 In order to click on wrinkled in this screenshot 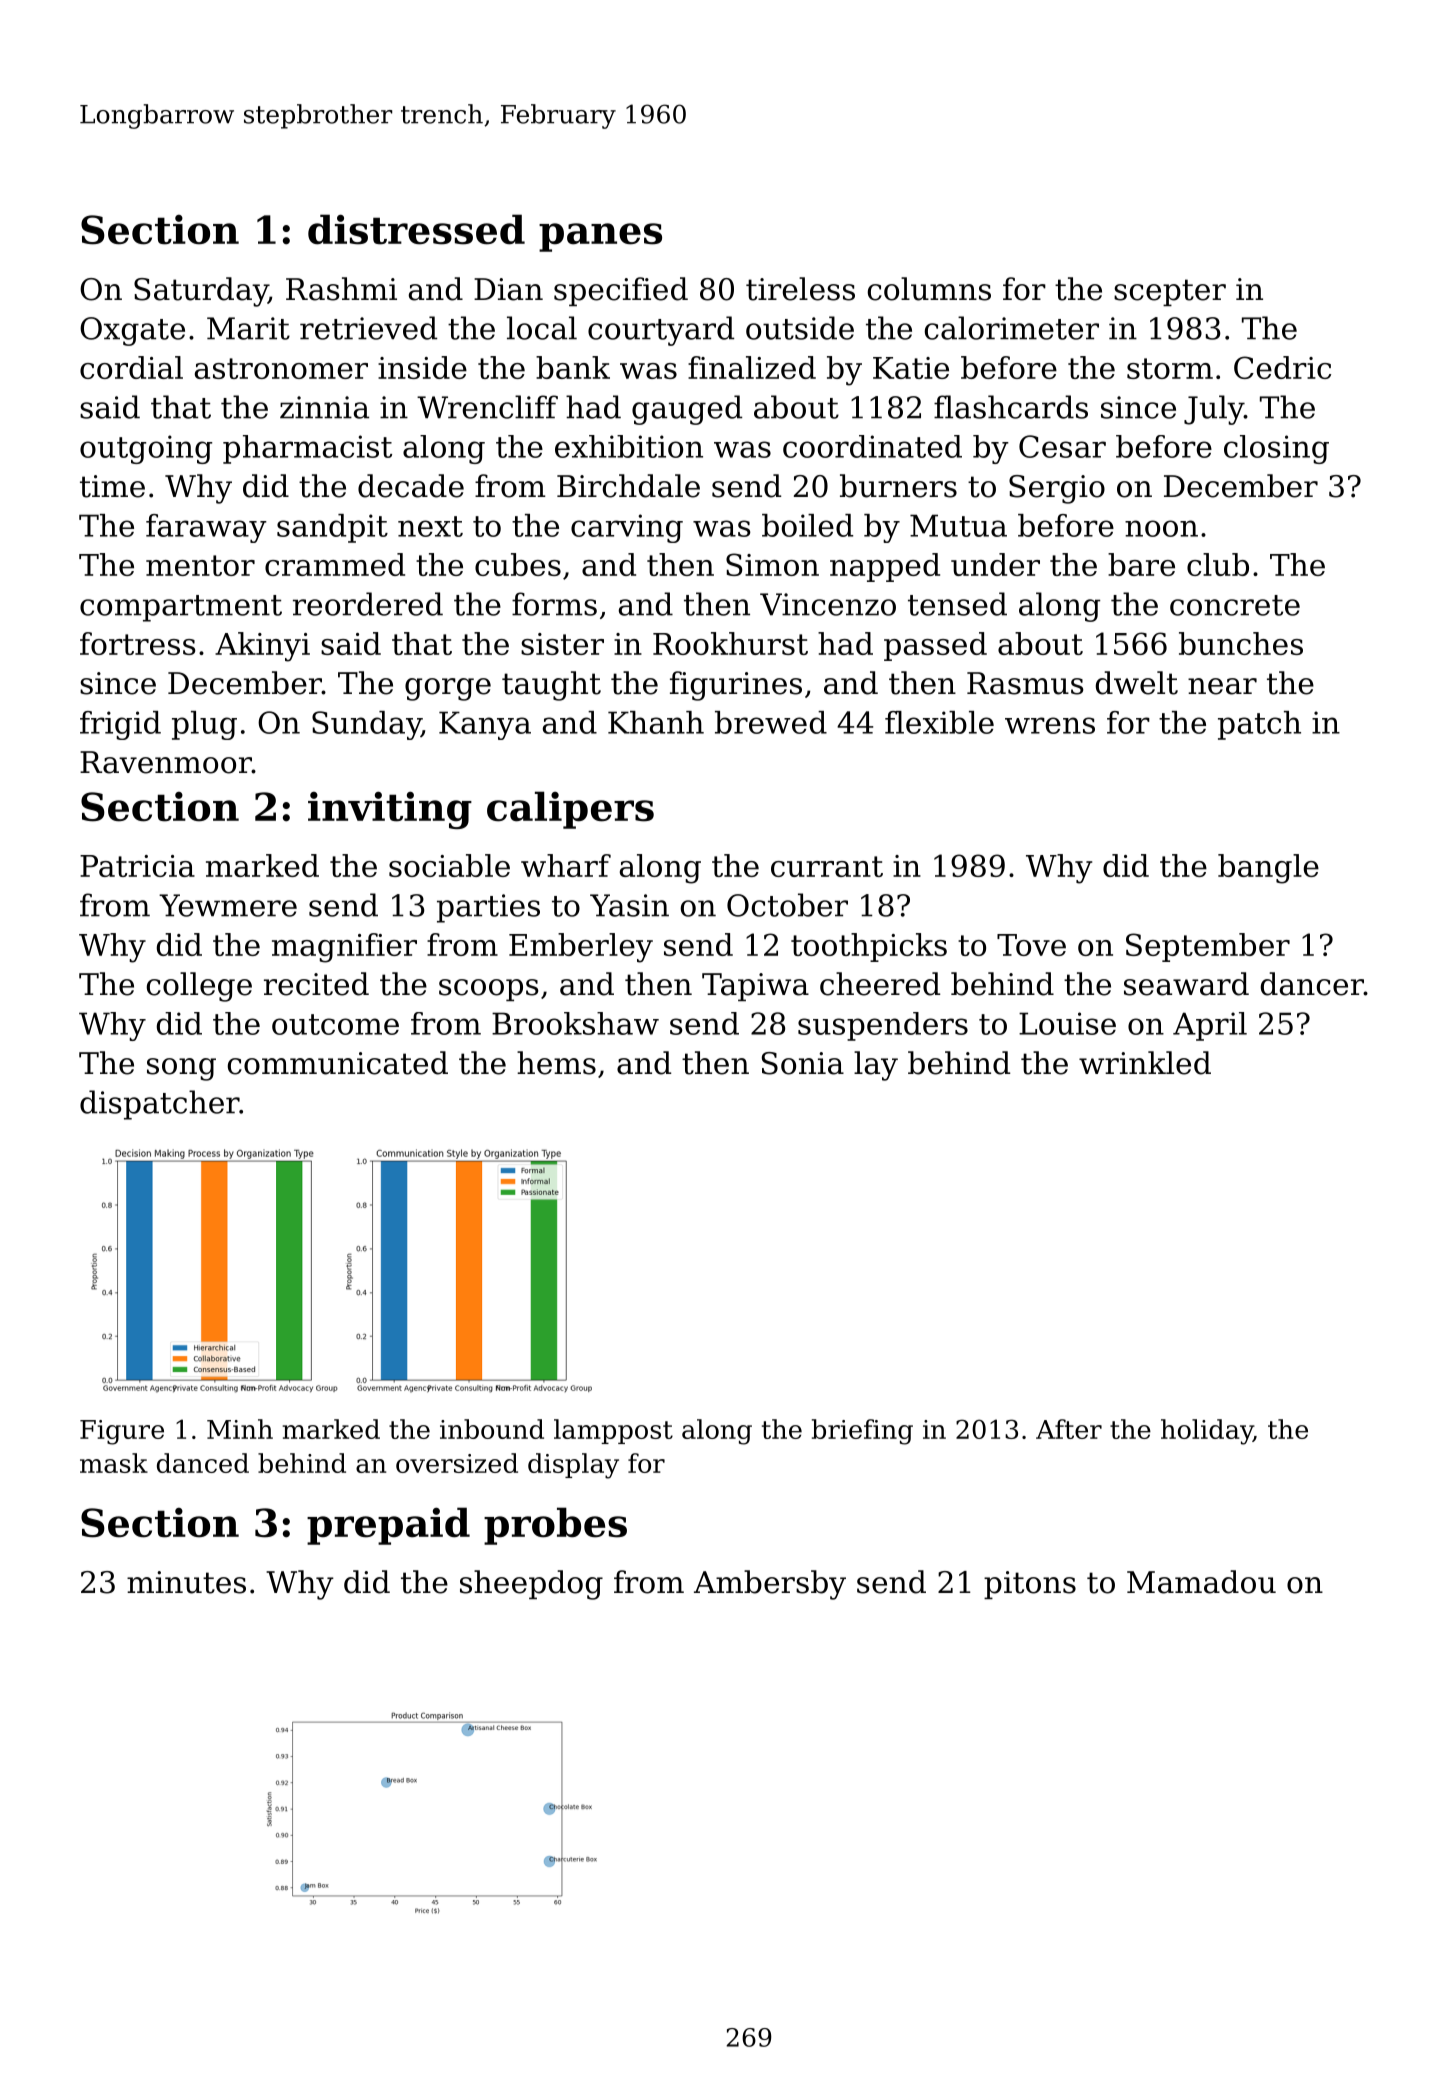, I will do `click(1145, 1063)`.
